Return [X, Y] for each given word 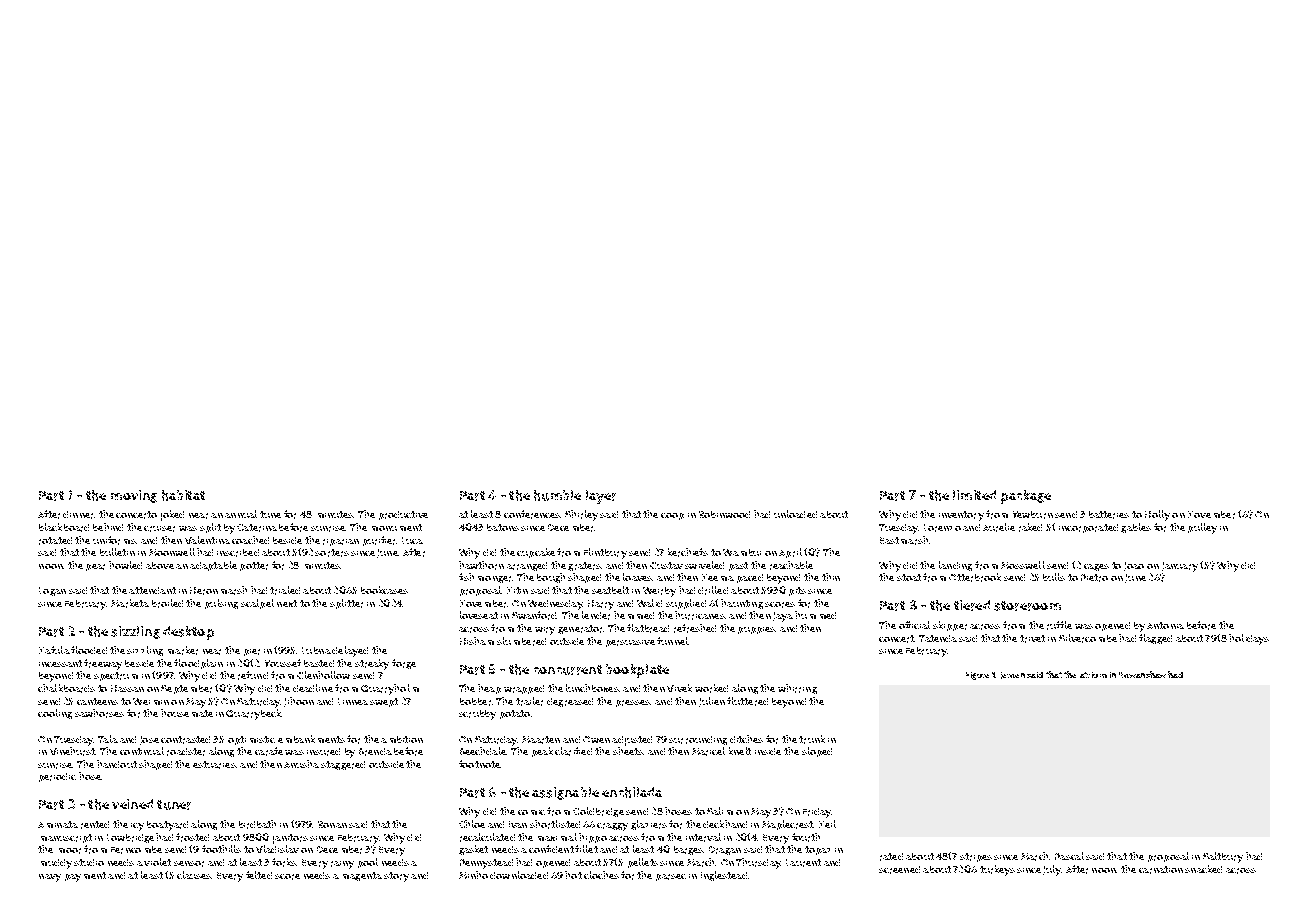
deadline [313, 688]
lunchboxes [592, 688]
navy [50, 878]
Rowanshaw [1142, 674]
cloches [601, 875]
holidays [1249, 639]
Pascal [1069, 856]
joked [172, 515]
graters [584, 566]
